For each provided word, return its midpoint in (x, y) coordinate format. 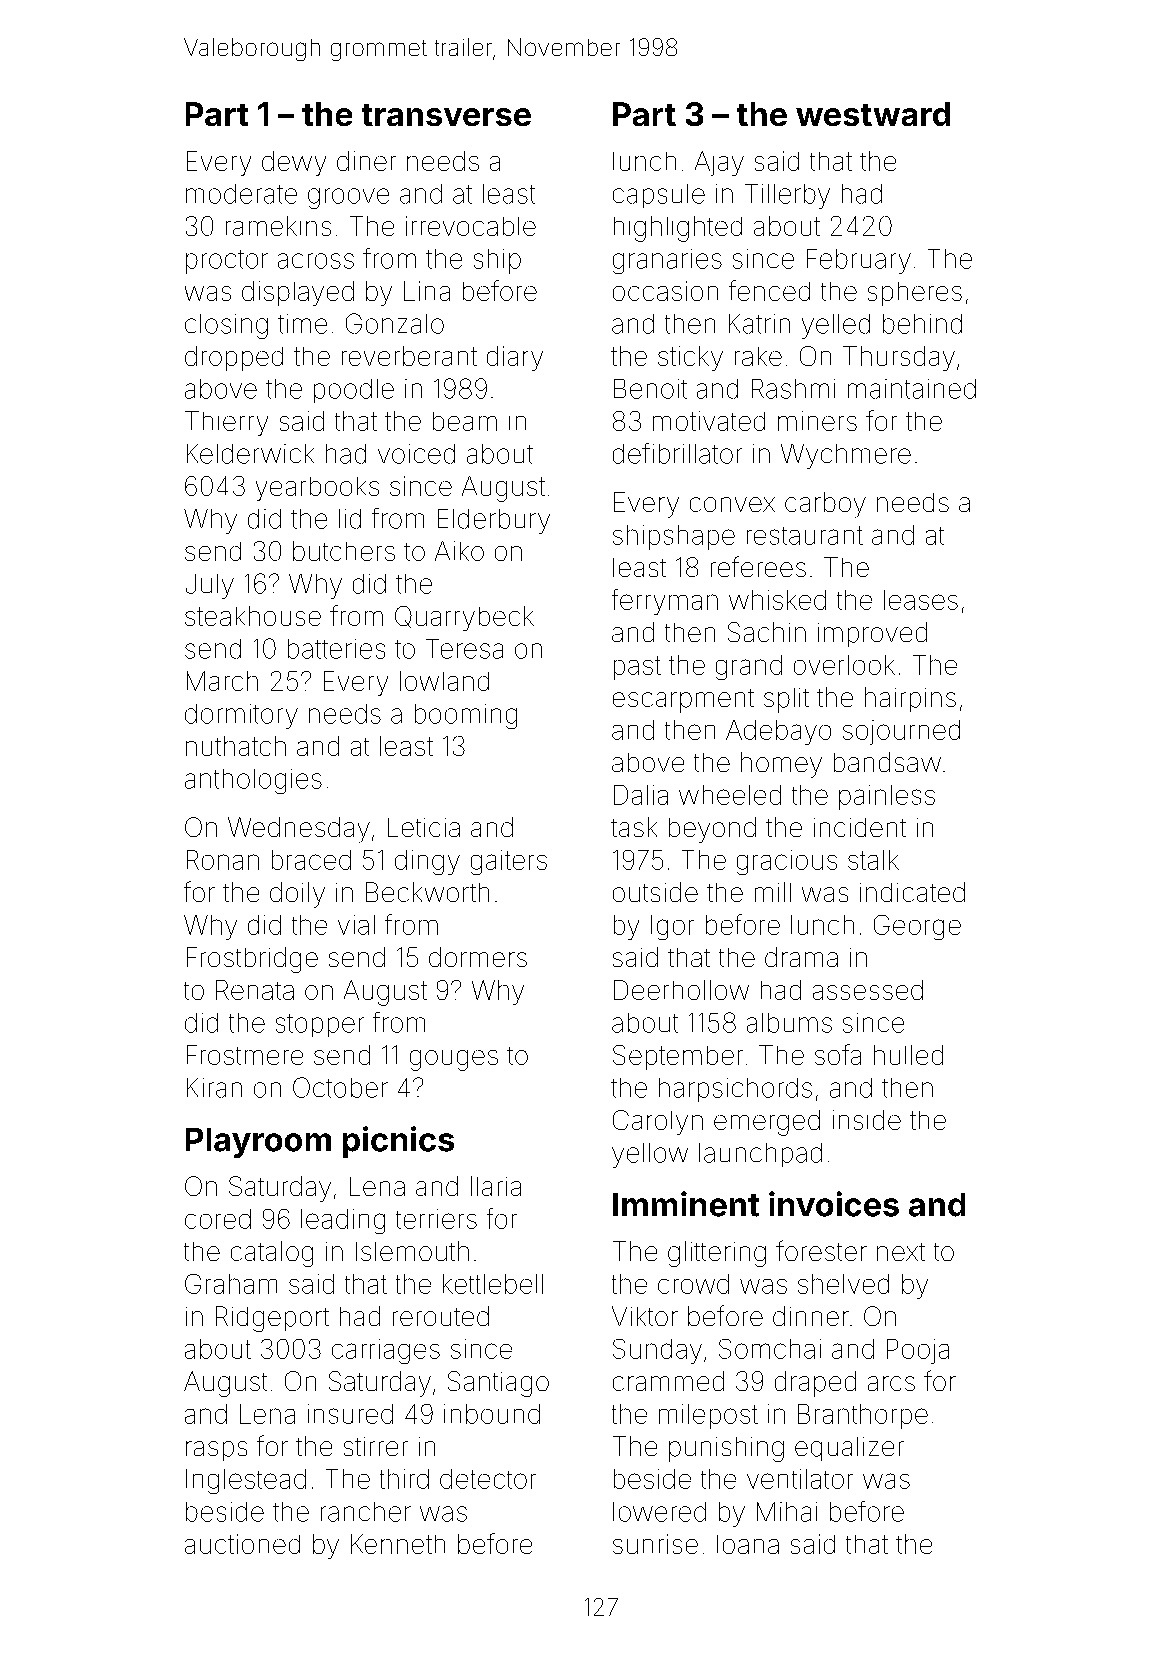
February (859, 261)
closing (226, 326)
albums (789, 1023)
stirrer (376, 1446)
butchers (344, 551)
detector (488, 1479)
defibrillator (677, 453)
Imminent (686, 1204)
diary (515, 358)
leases (921, 600)
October (340, 1087)
